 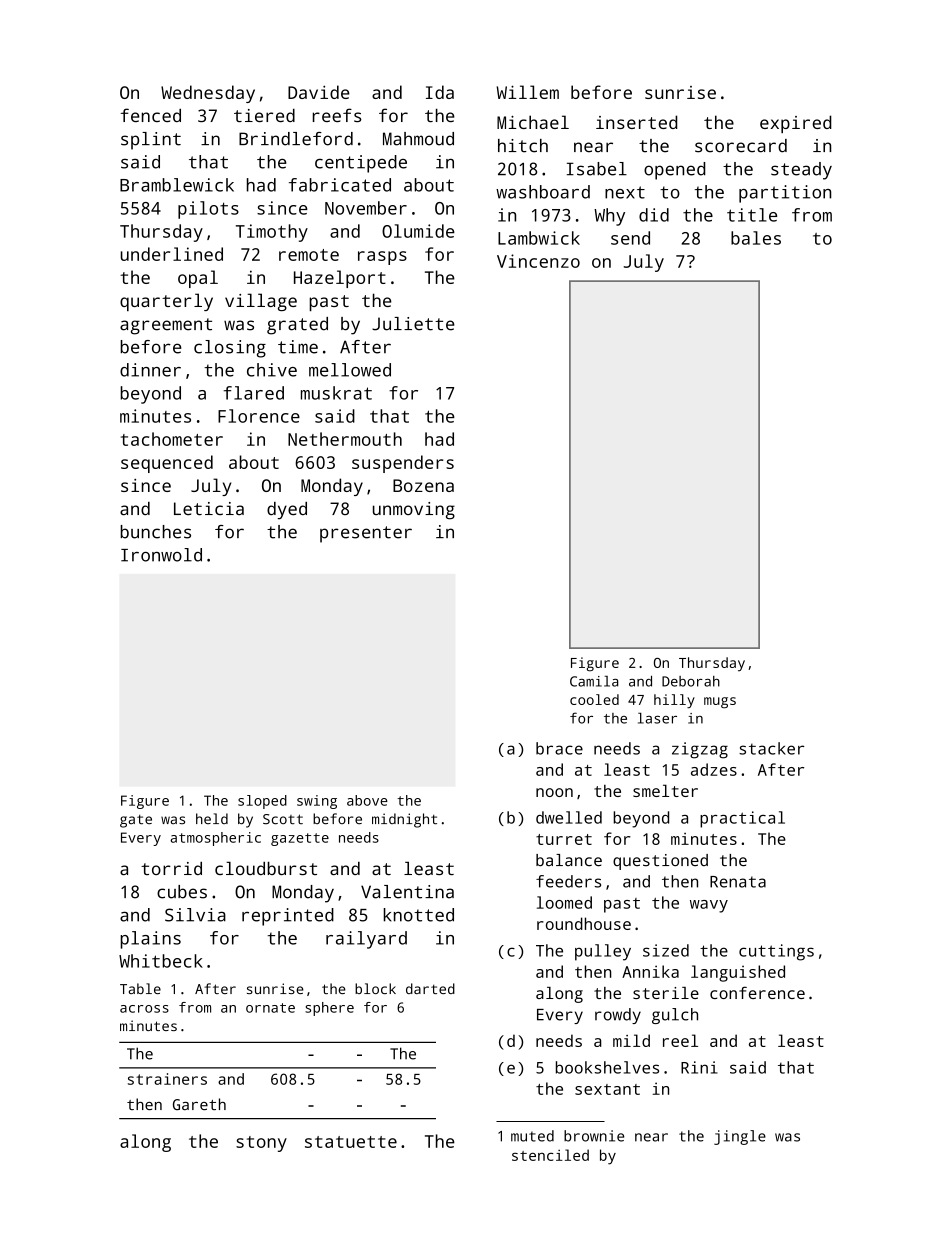 What do you see at coordinates (740, 1137) in the screenshot?
I see `jingle` at bounding box center [740, 1137].
